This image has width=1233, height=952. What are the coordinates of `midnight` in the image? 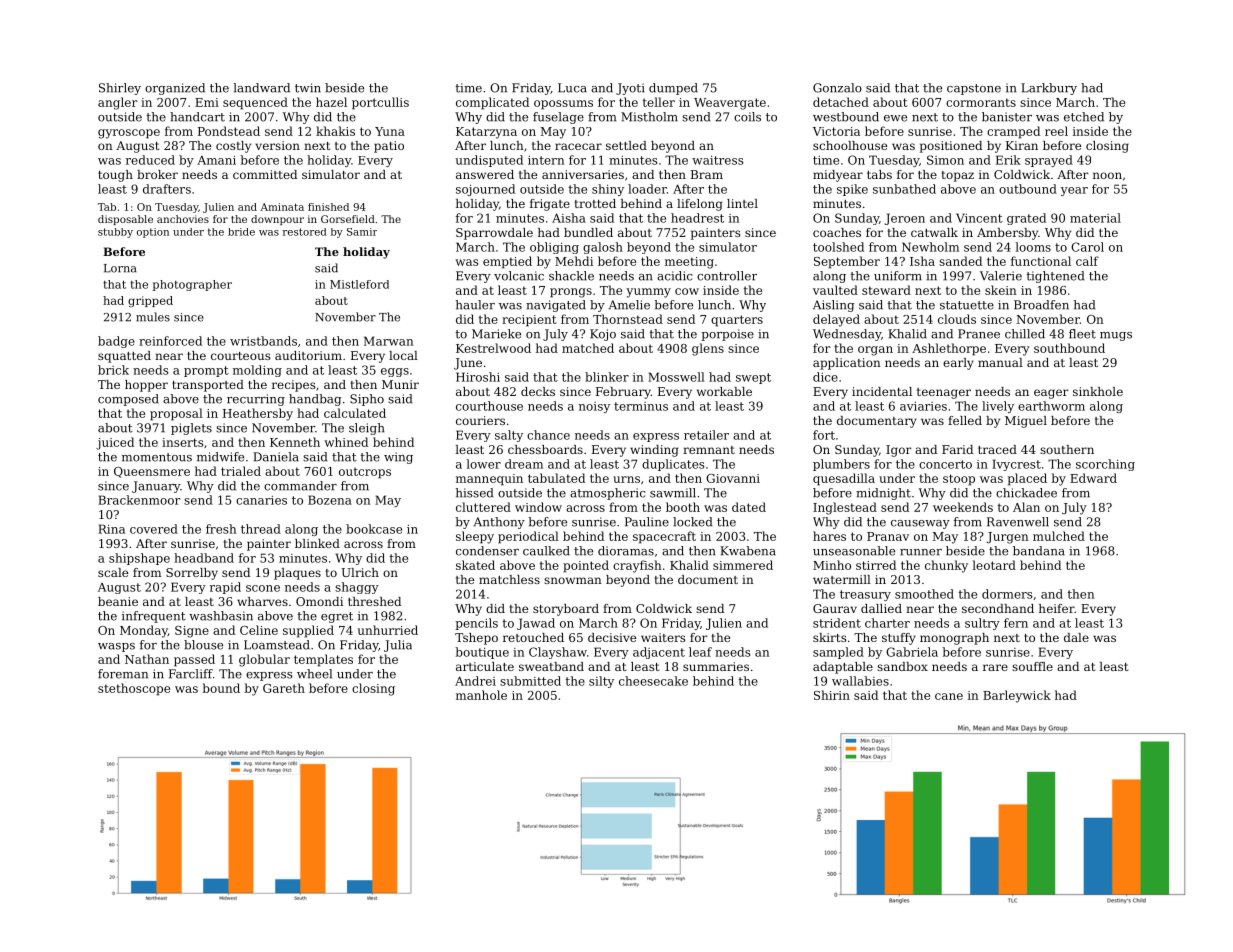 It's located at (883, 494).
